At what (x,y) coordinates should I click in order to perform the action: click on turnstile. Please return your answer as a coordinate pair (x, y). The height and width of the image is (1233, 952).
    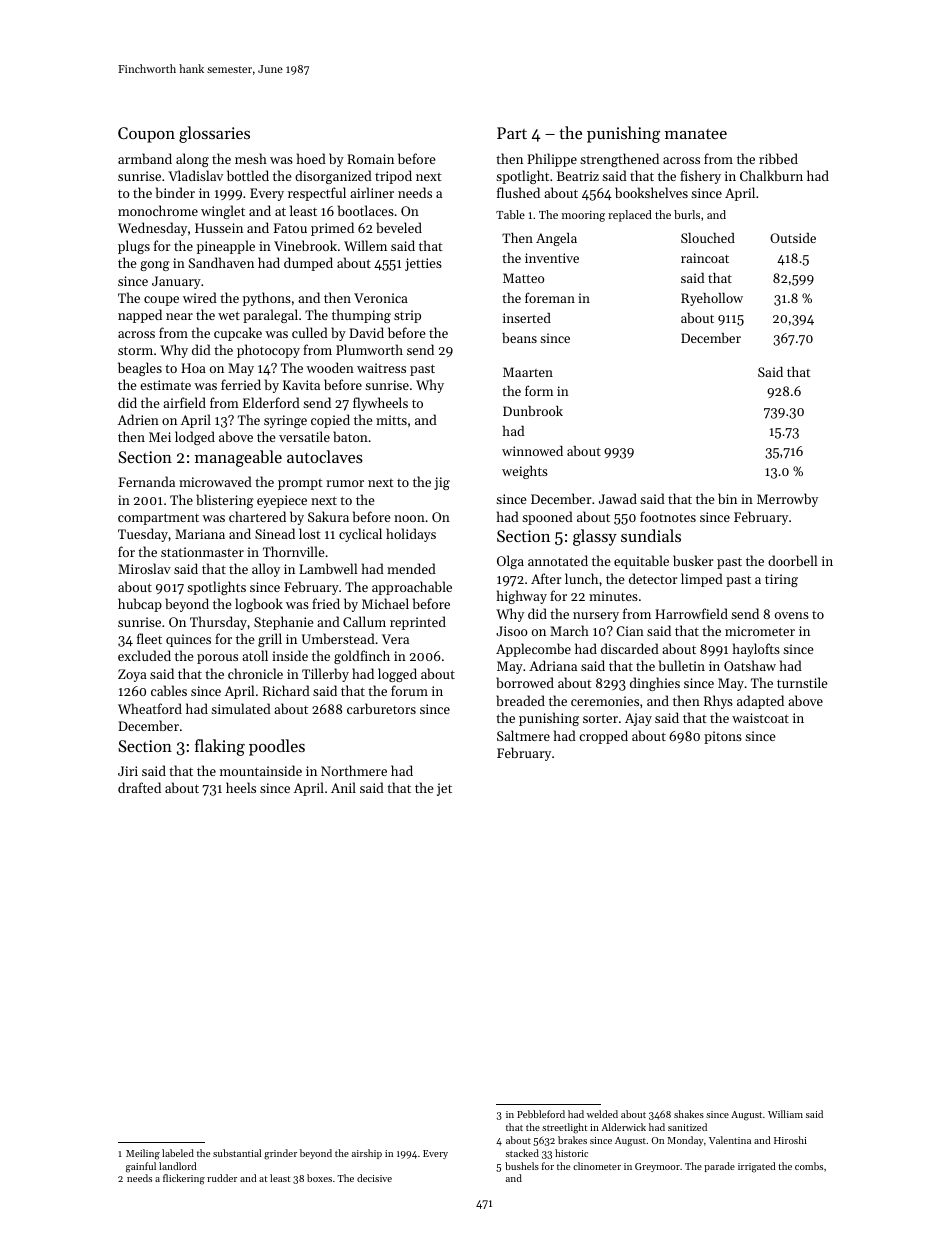
    Looking at the image, I should click on (802, 682).
